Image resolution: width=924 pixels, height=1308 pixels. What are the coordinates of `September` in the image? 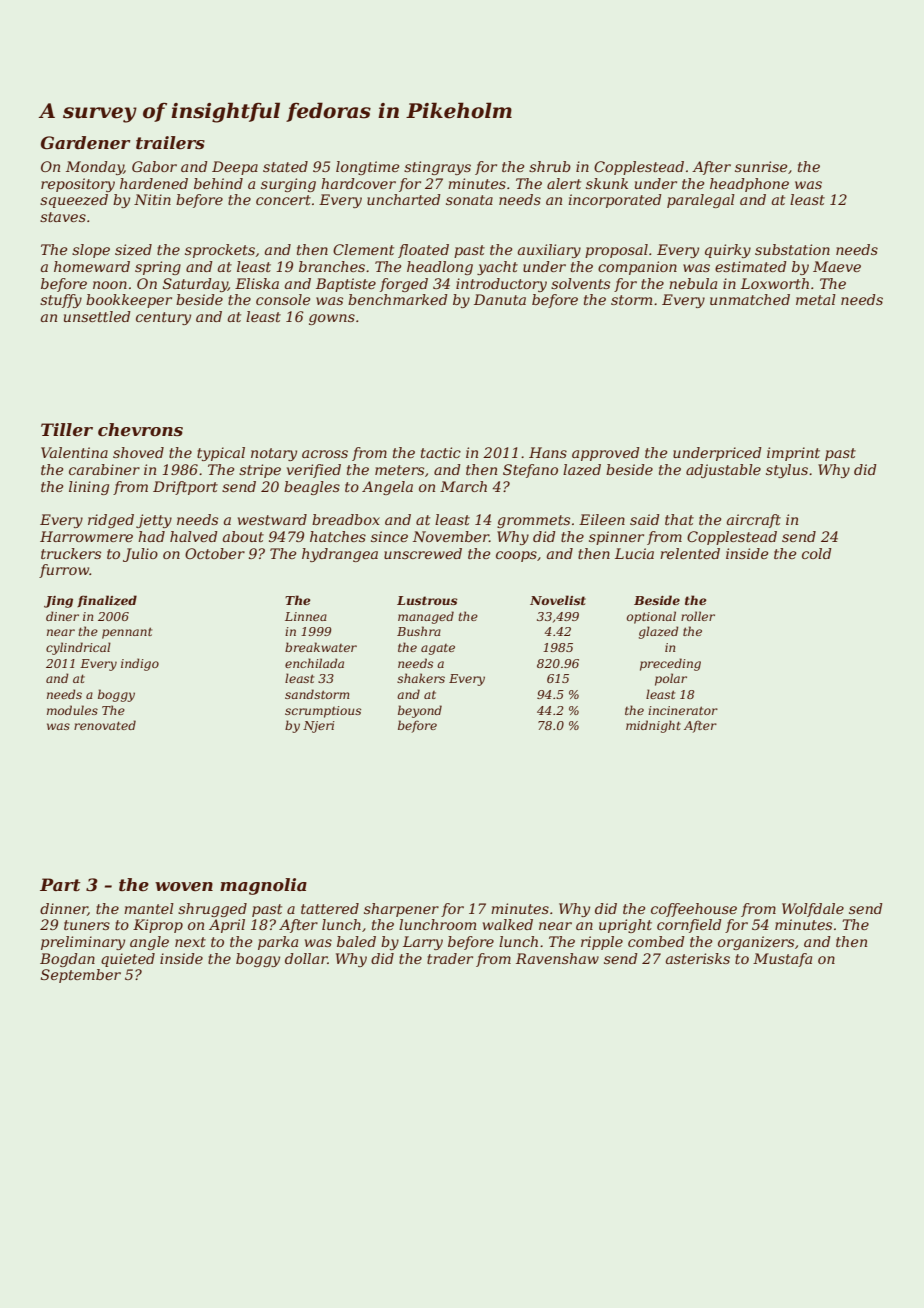 It's located at (81, 976).
